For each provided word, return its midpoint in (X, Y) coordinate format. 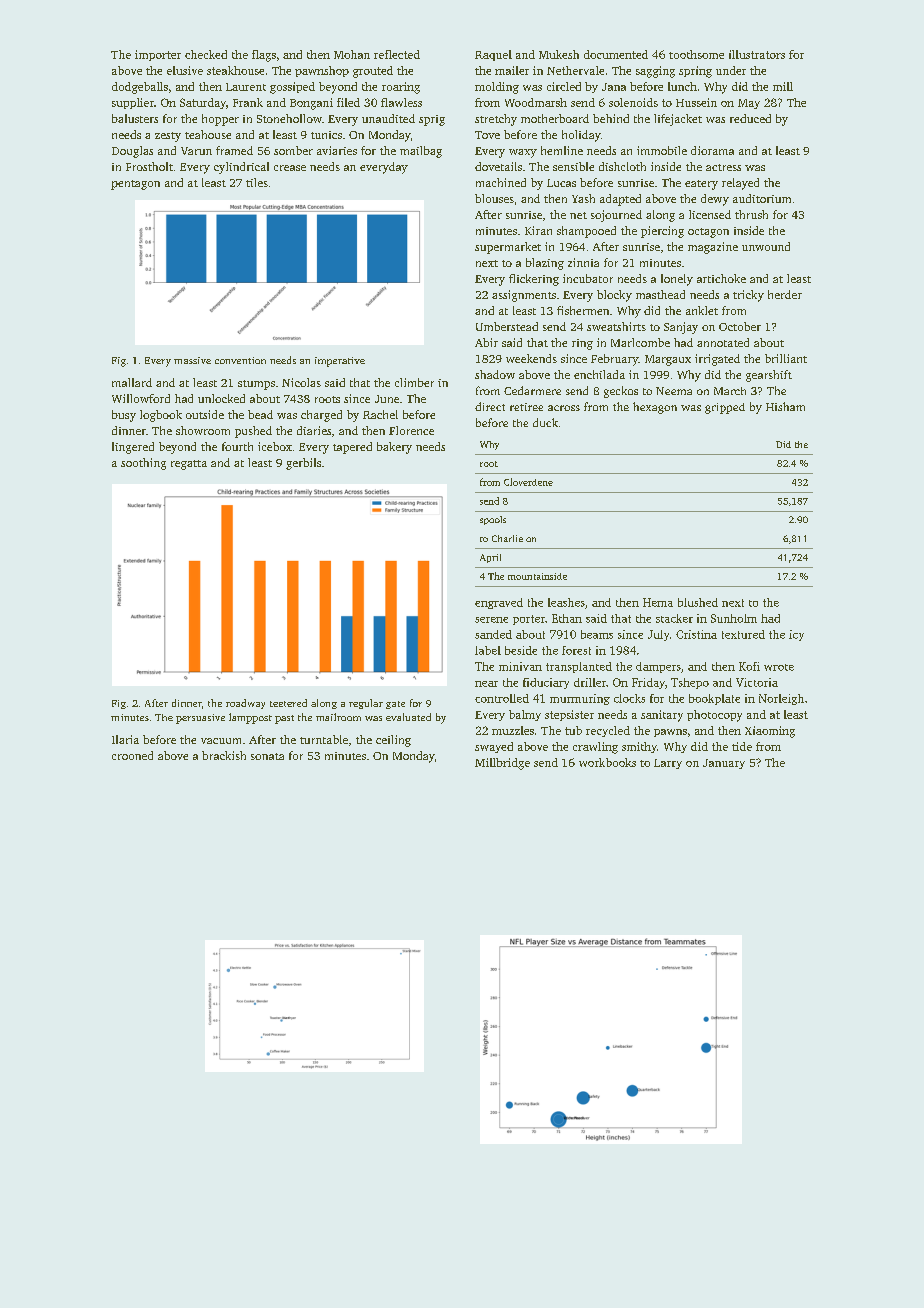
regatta (189, 465)
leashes (566, 602)
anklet (702, 310)
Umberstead (507, 326)
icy (796, 635)
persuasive (200, 719)
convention (240, 360)
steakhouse (235, 70)
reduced (750, 118)
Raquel (493, 55)
